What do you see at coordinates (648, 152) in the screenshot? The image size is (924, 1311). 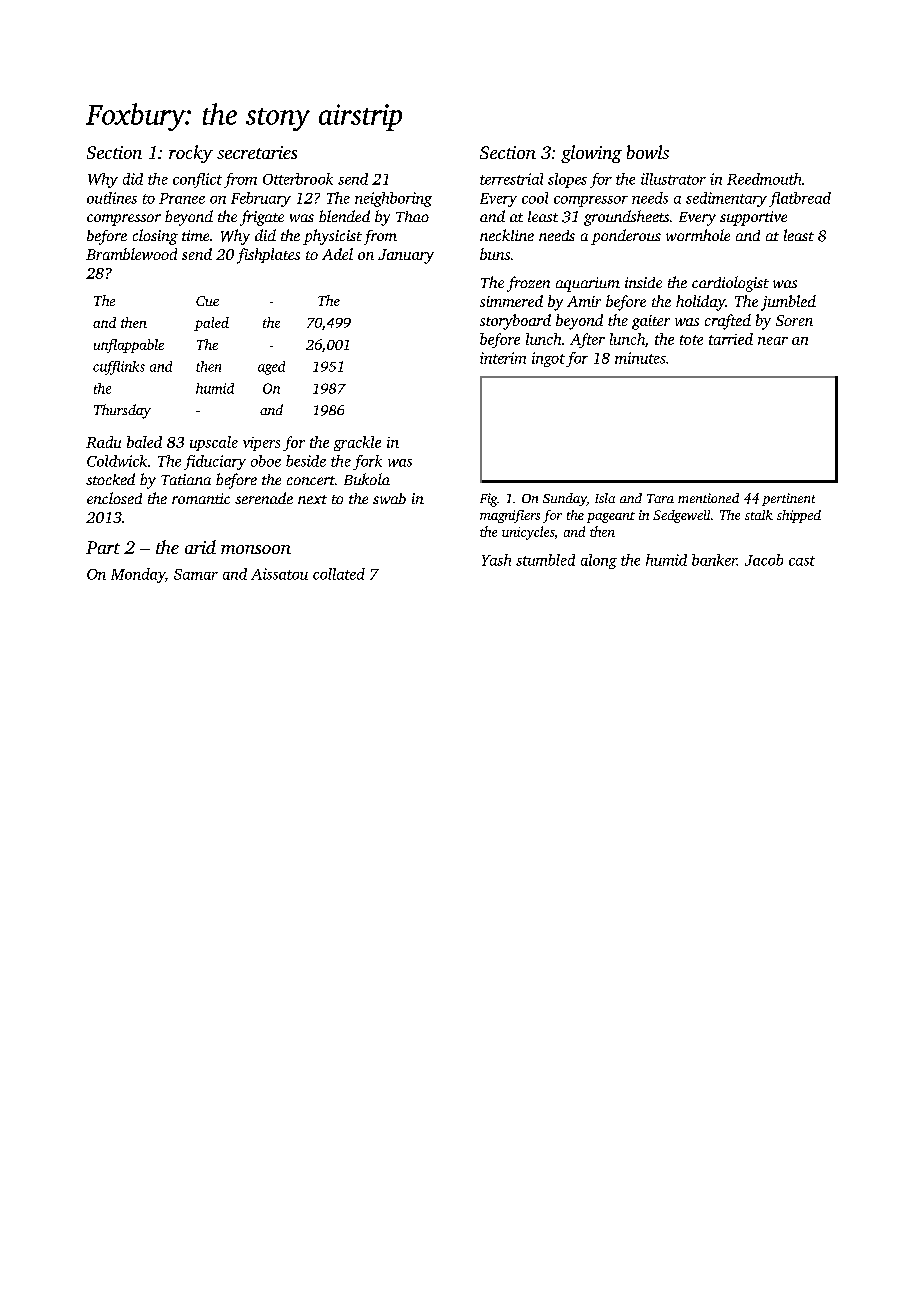 I see `bowls` at bounding box center [648, 152].
